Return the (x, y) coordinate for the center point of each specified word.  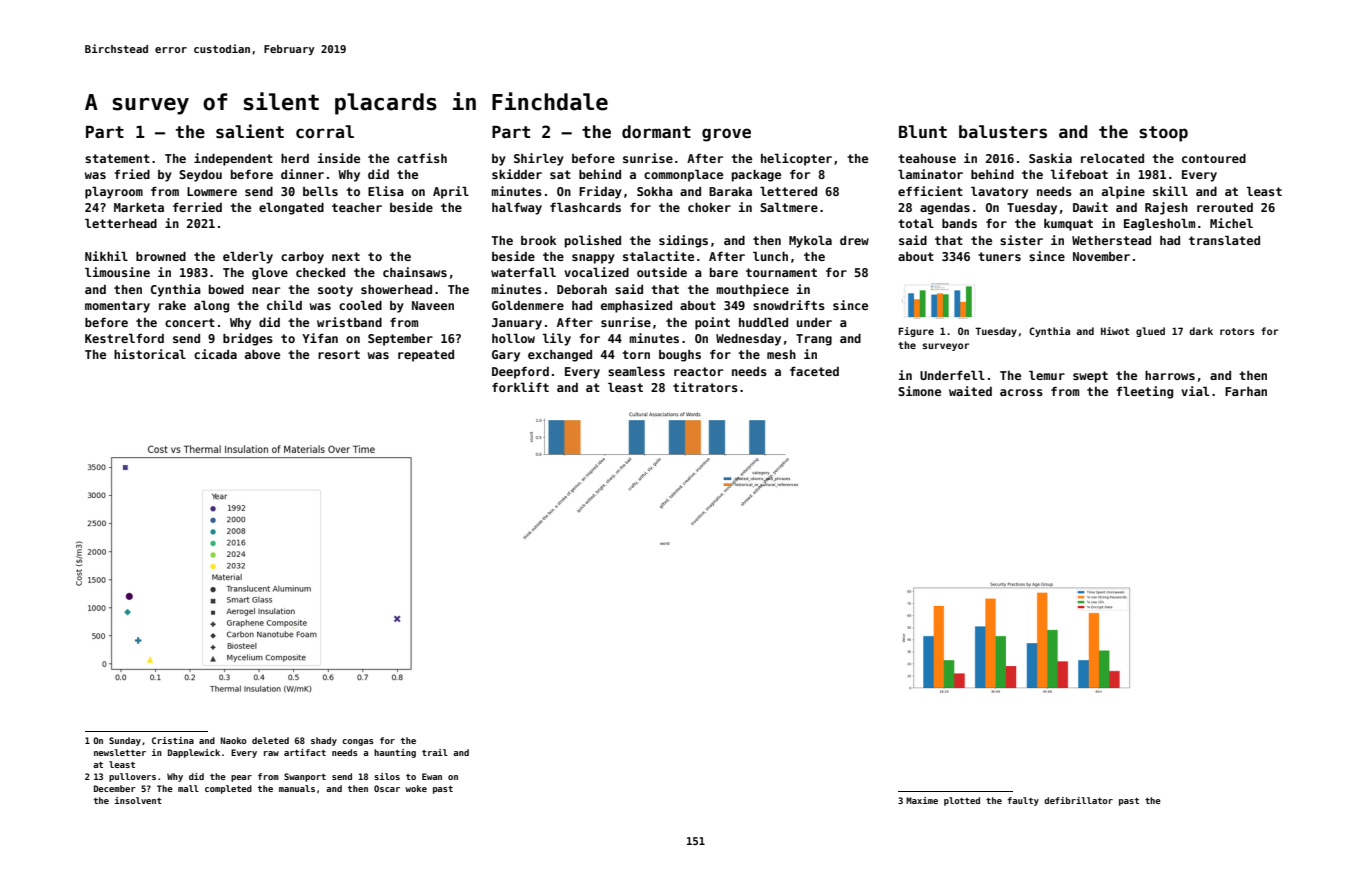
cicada (215, 354)
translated (1224, 240)
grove (726, 135)
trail (435, 752)
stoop (1163, 134)
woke (416, 788)
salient (250, 131)
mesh (781, 354)
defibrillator (1078, 800)
